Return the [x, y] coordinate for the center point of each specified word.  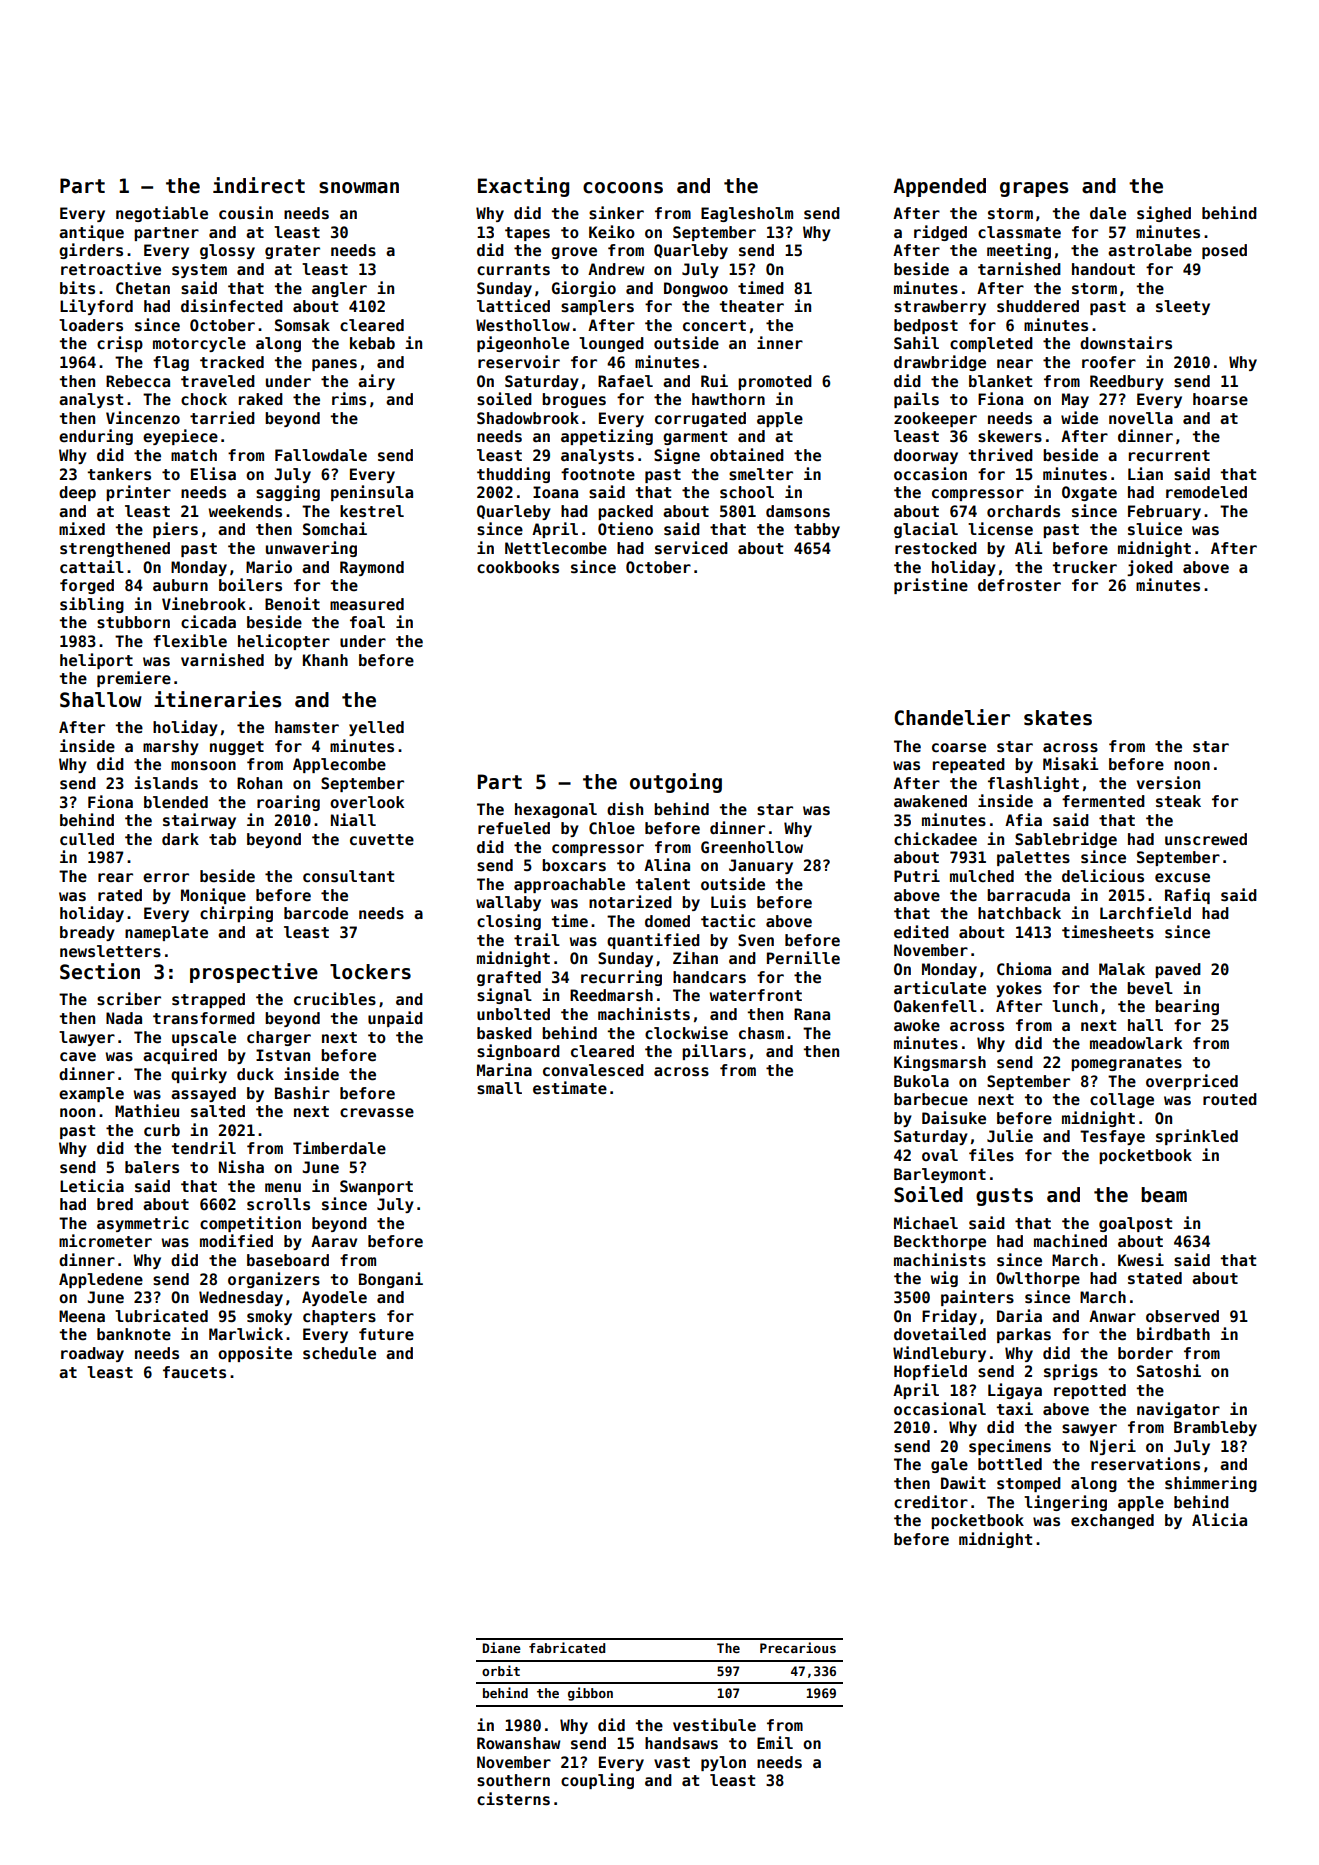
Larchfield [1145, 912]
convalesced [593, 1070]
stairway [199, 821]
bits [77, 288]
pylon [723, 1763]
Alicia [1219, 1520]
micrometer [105, 1241]
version [1168, 783]
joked [1150, 568]
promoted [775, 382]
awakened [930, 801]
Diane [502, 1647]
